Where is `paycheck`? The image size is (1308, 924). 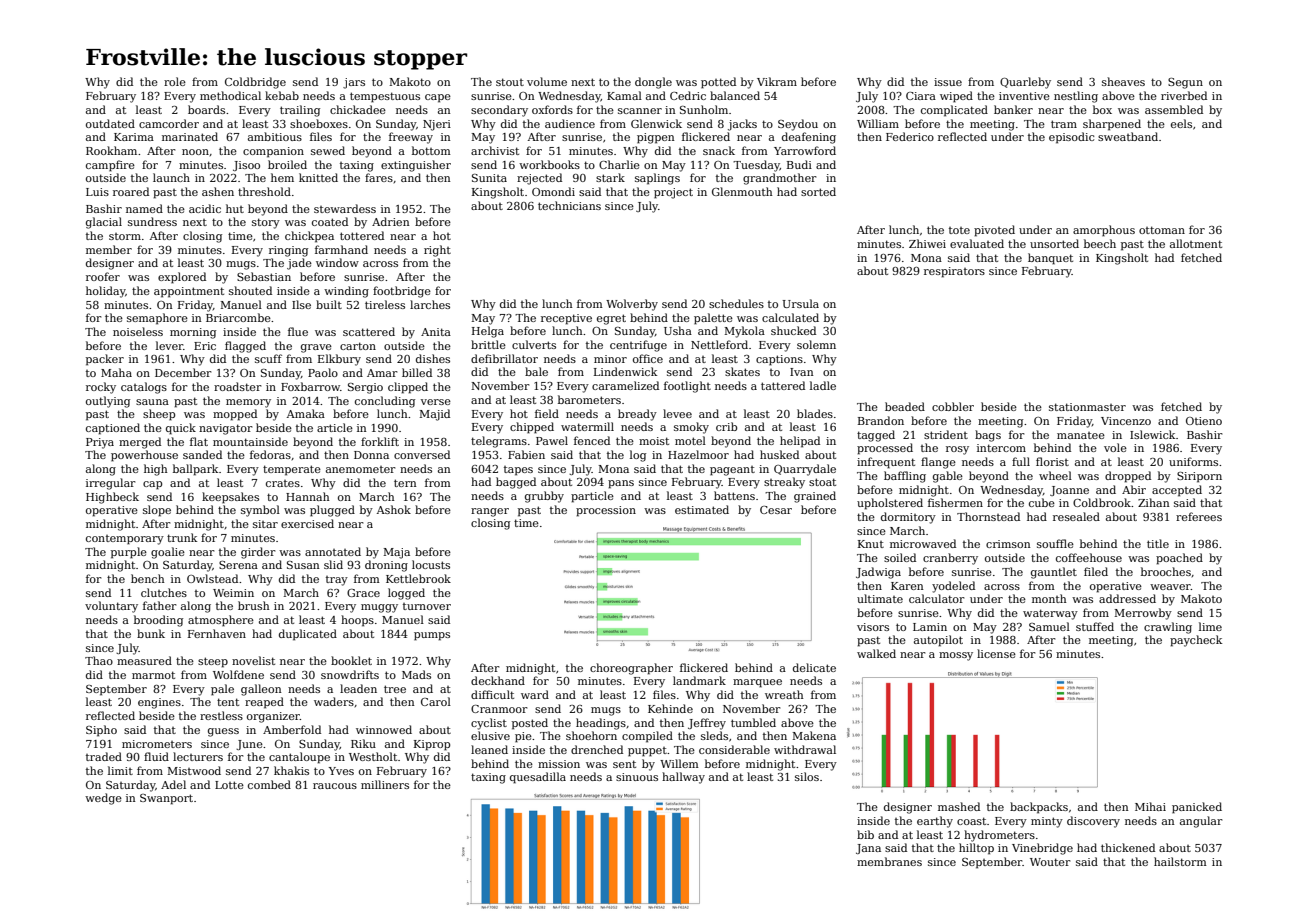 paycheck is located at coordinates (1196, 641).
